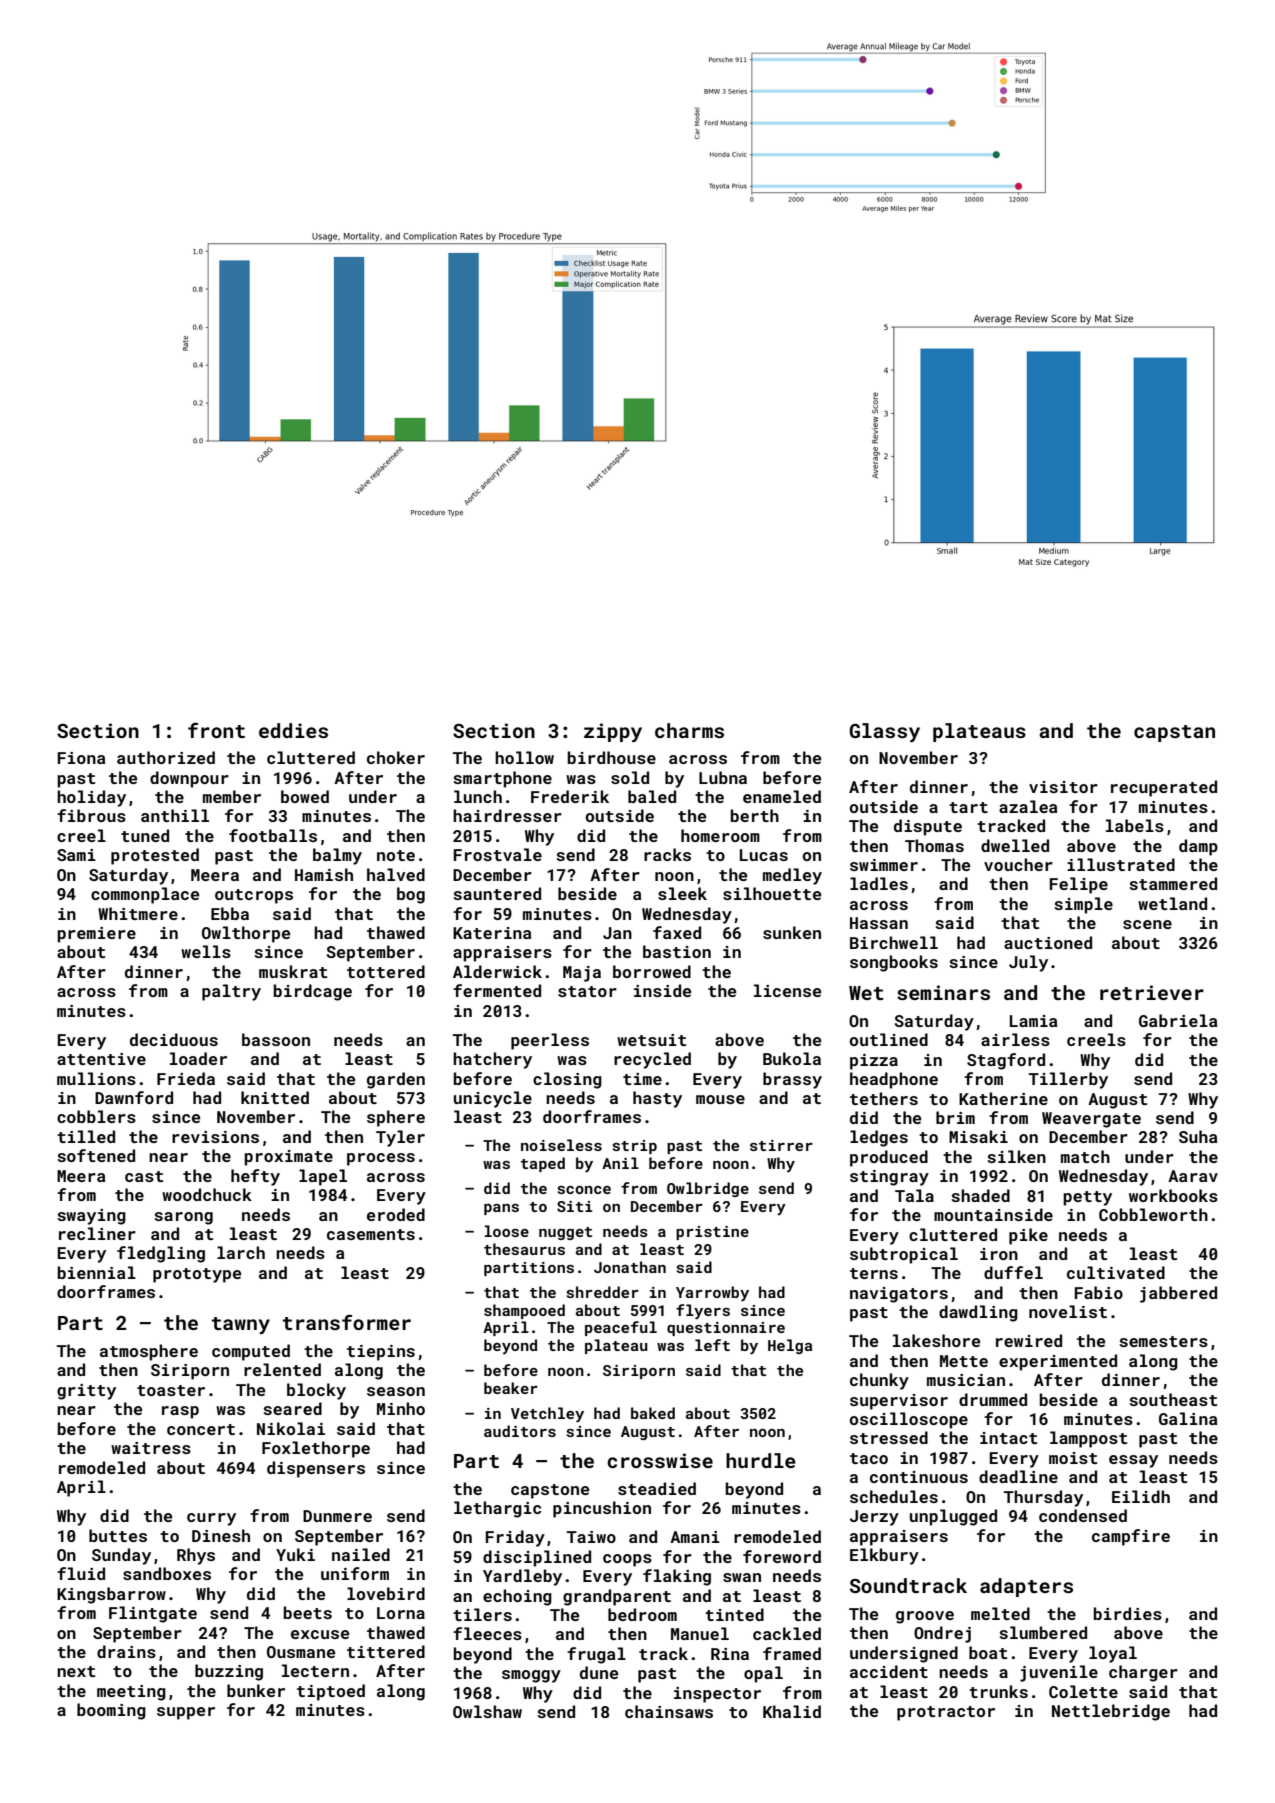  Describe the element at coordinates (919, 1477) in the screenshot. I see `continuous` at that location.
